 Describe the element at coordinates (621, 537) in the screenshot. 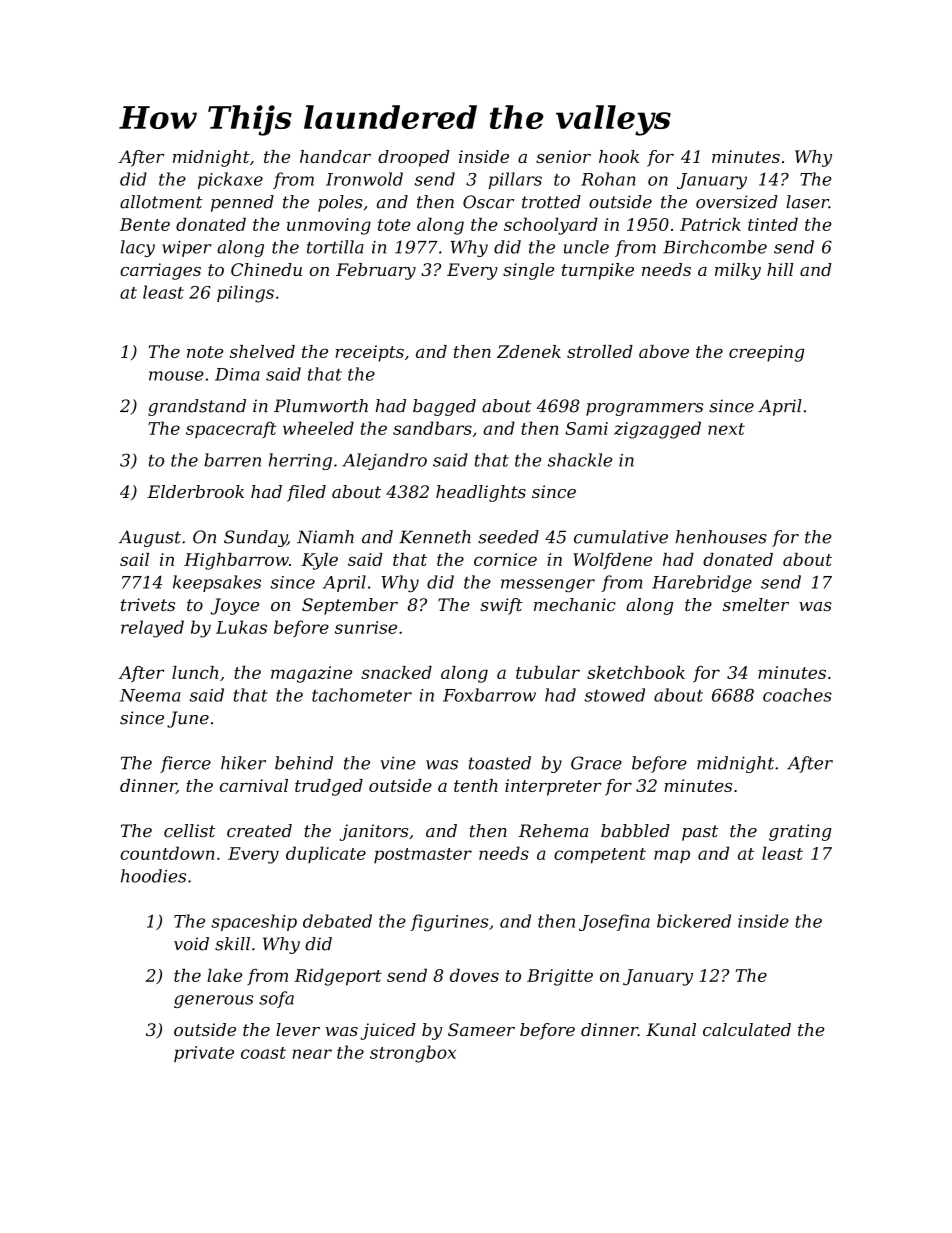

I see `cumulative` at that location.
